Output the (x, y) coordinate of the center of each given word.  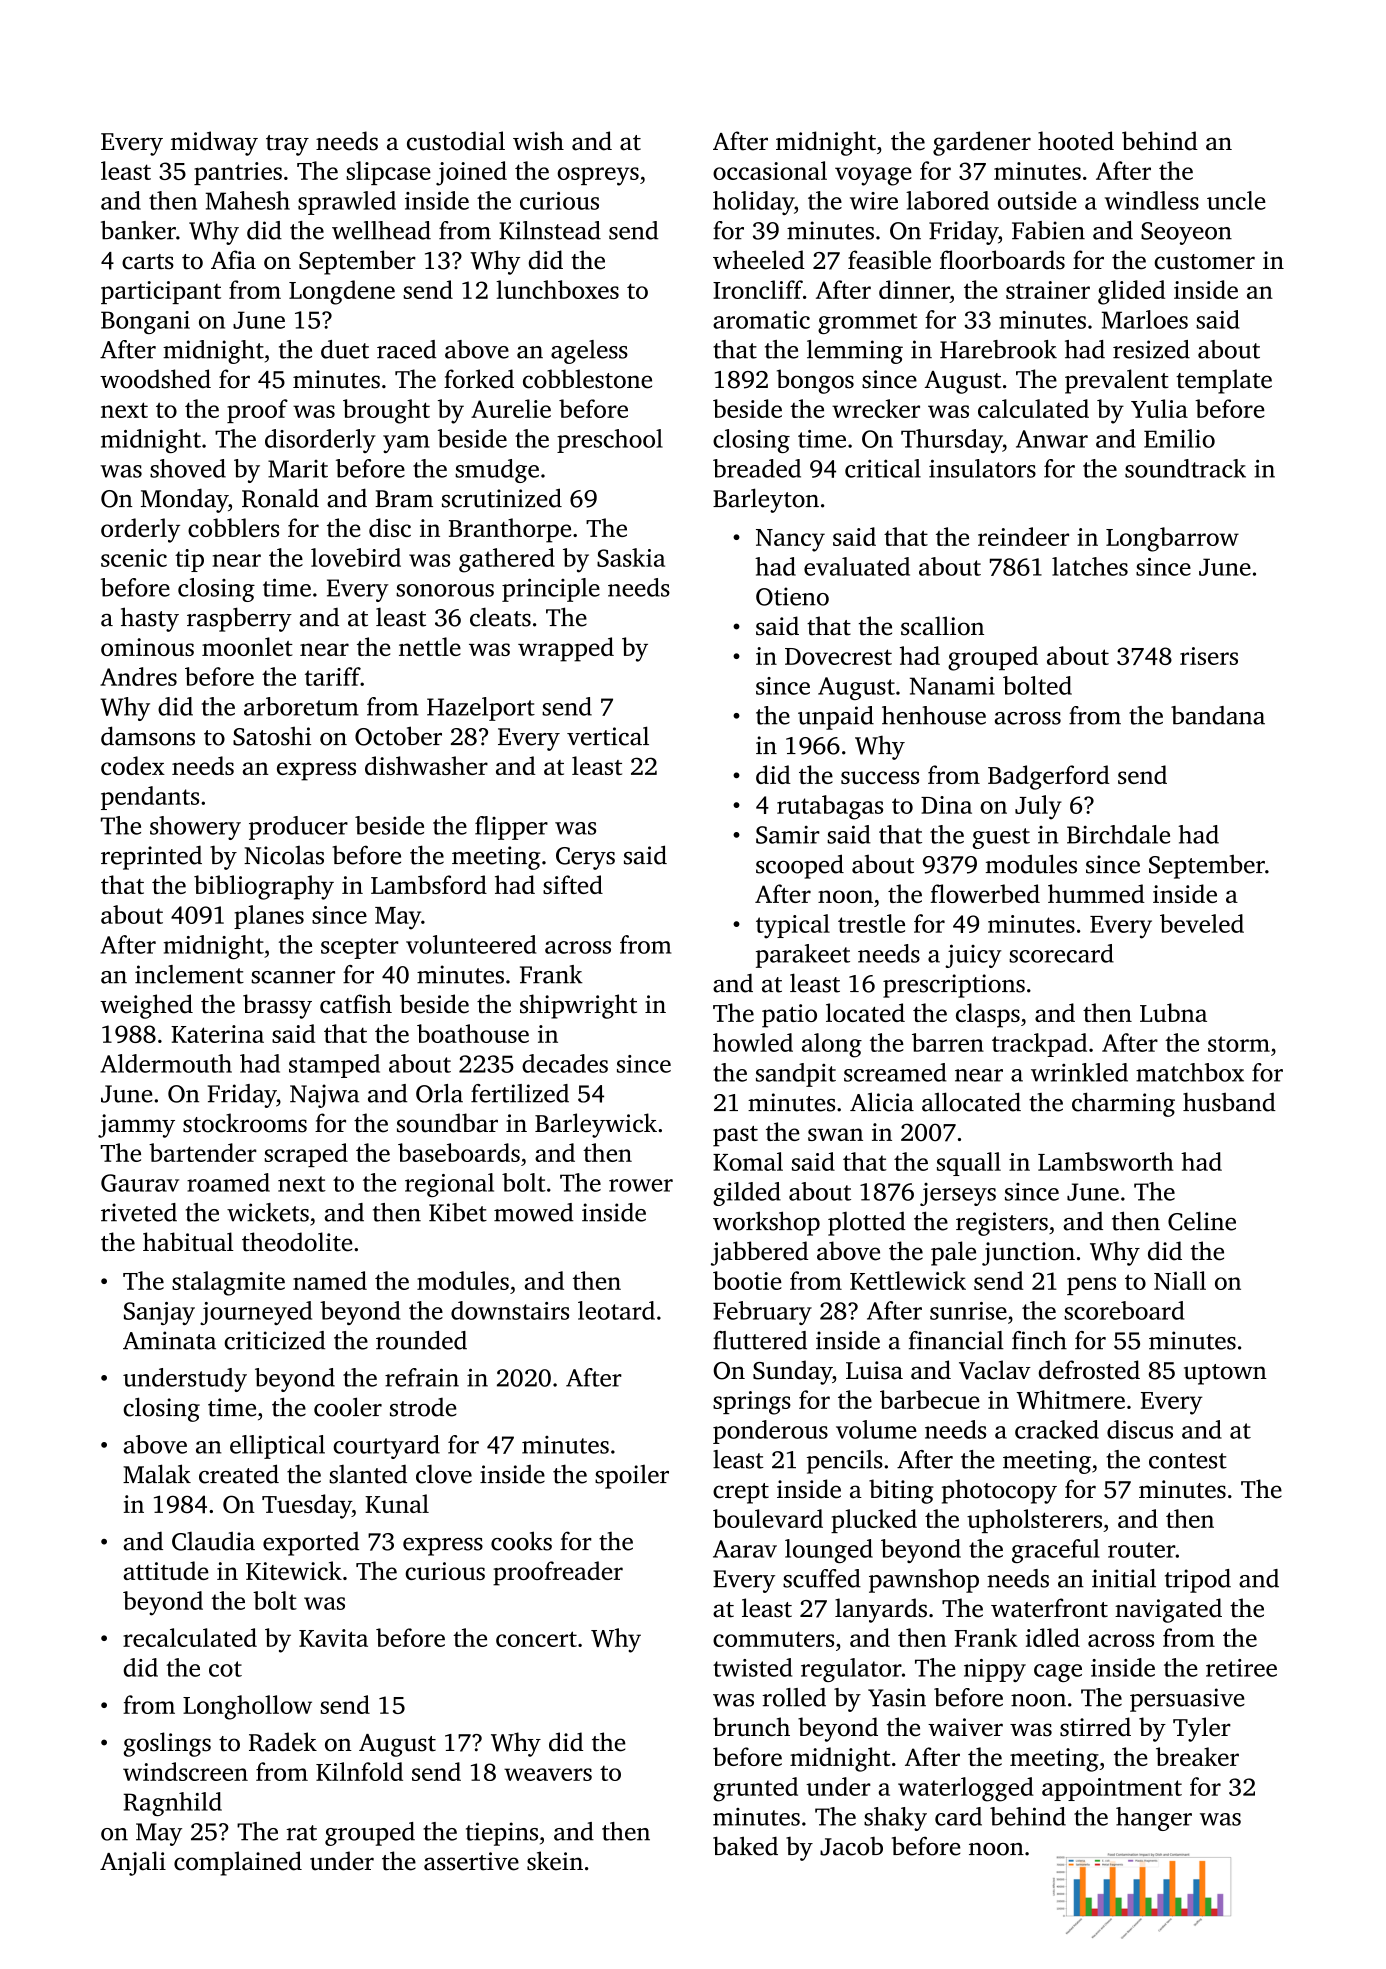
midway (214, 143)
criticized (274, 1340)
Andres (138, 676)
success (880, 777)
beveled (1202, 923)
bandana (1218, 715)
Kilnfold (359, 1771)
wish (538, 141)
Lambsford (429, 884)
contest (1188, 1461)
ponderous (770, 1432)
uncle (1236, 200)
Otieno (792, 596)
